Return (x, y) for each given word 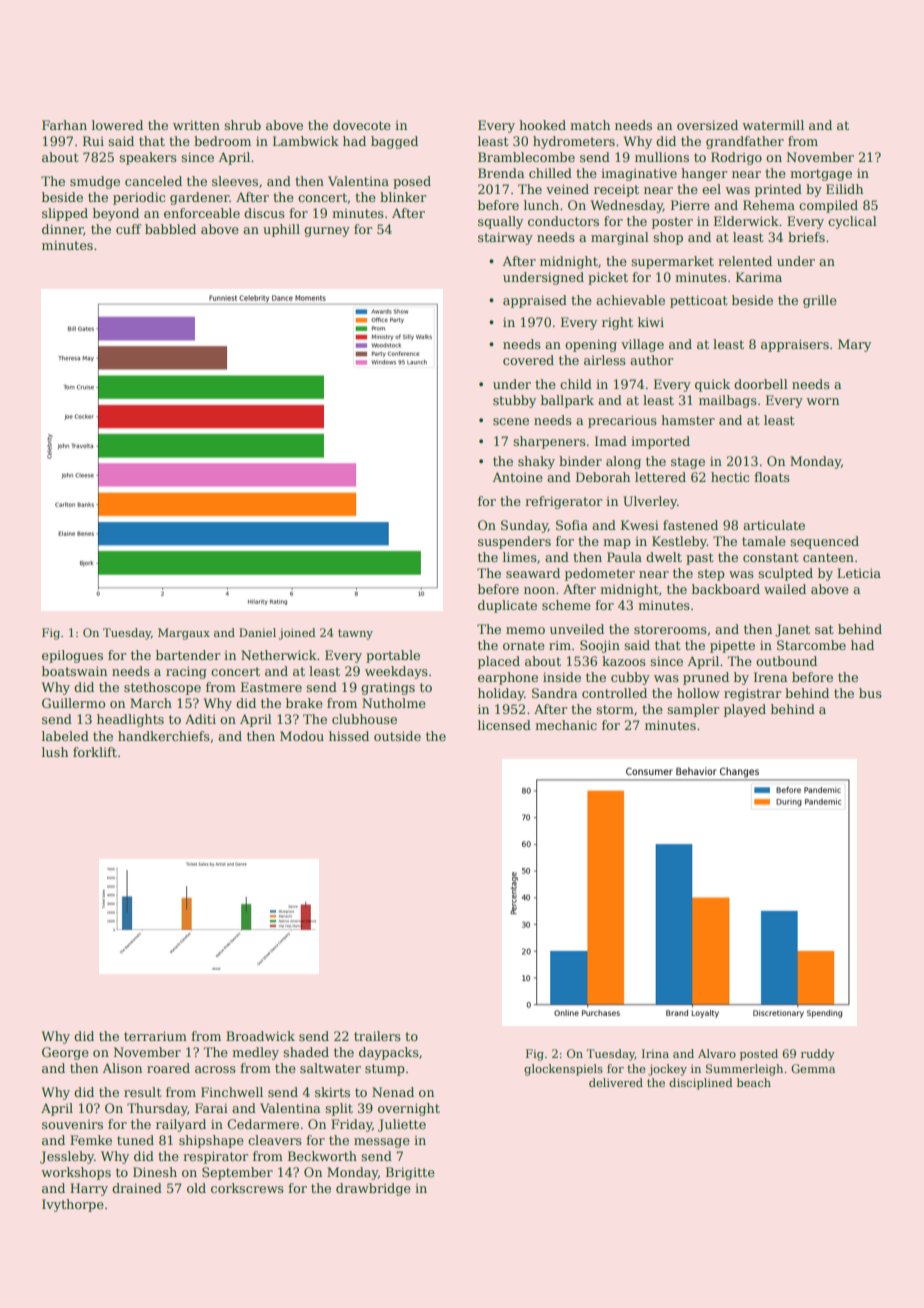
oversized (707, 125)
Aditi (200, 719)
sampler (693, 710)
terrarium (155, 1036)
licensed (504, 725)
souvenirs (72, 1124)
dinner (63, 230)
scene (511, 421)
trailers (377, 1036)
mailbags (728, 401)
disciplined (701, 1084)
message (382, 1143)
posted (759, 1055)
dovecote (362, 125)
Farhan (64, 125)
